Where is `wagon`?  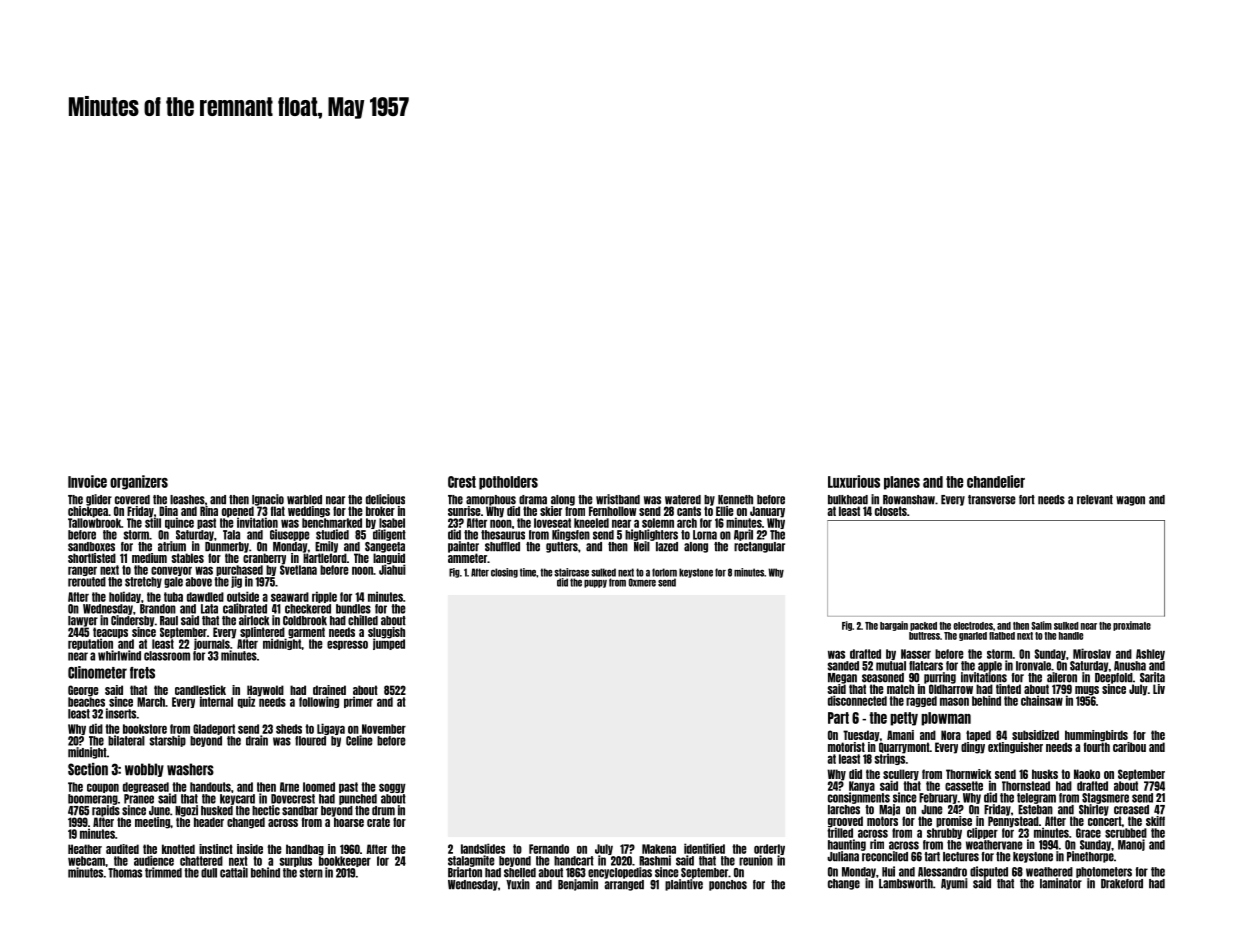 wagon is located at coordinates (1130, 501).
